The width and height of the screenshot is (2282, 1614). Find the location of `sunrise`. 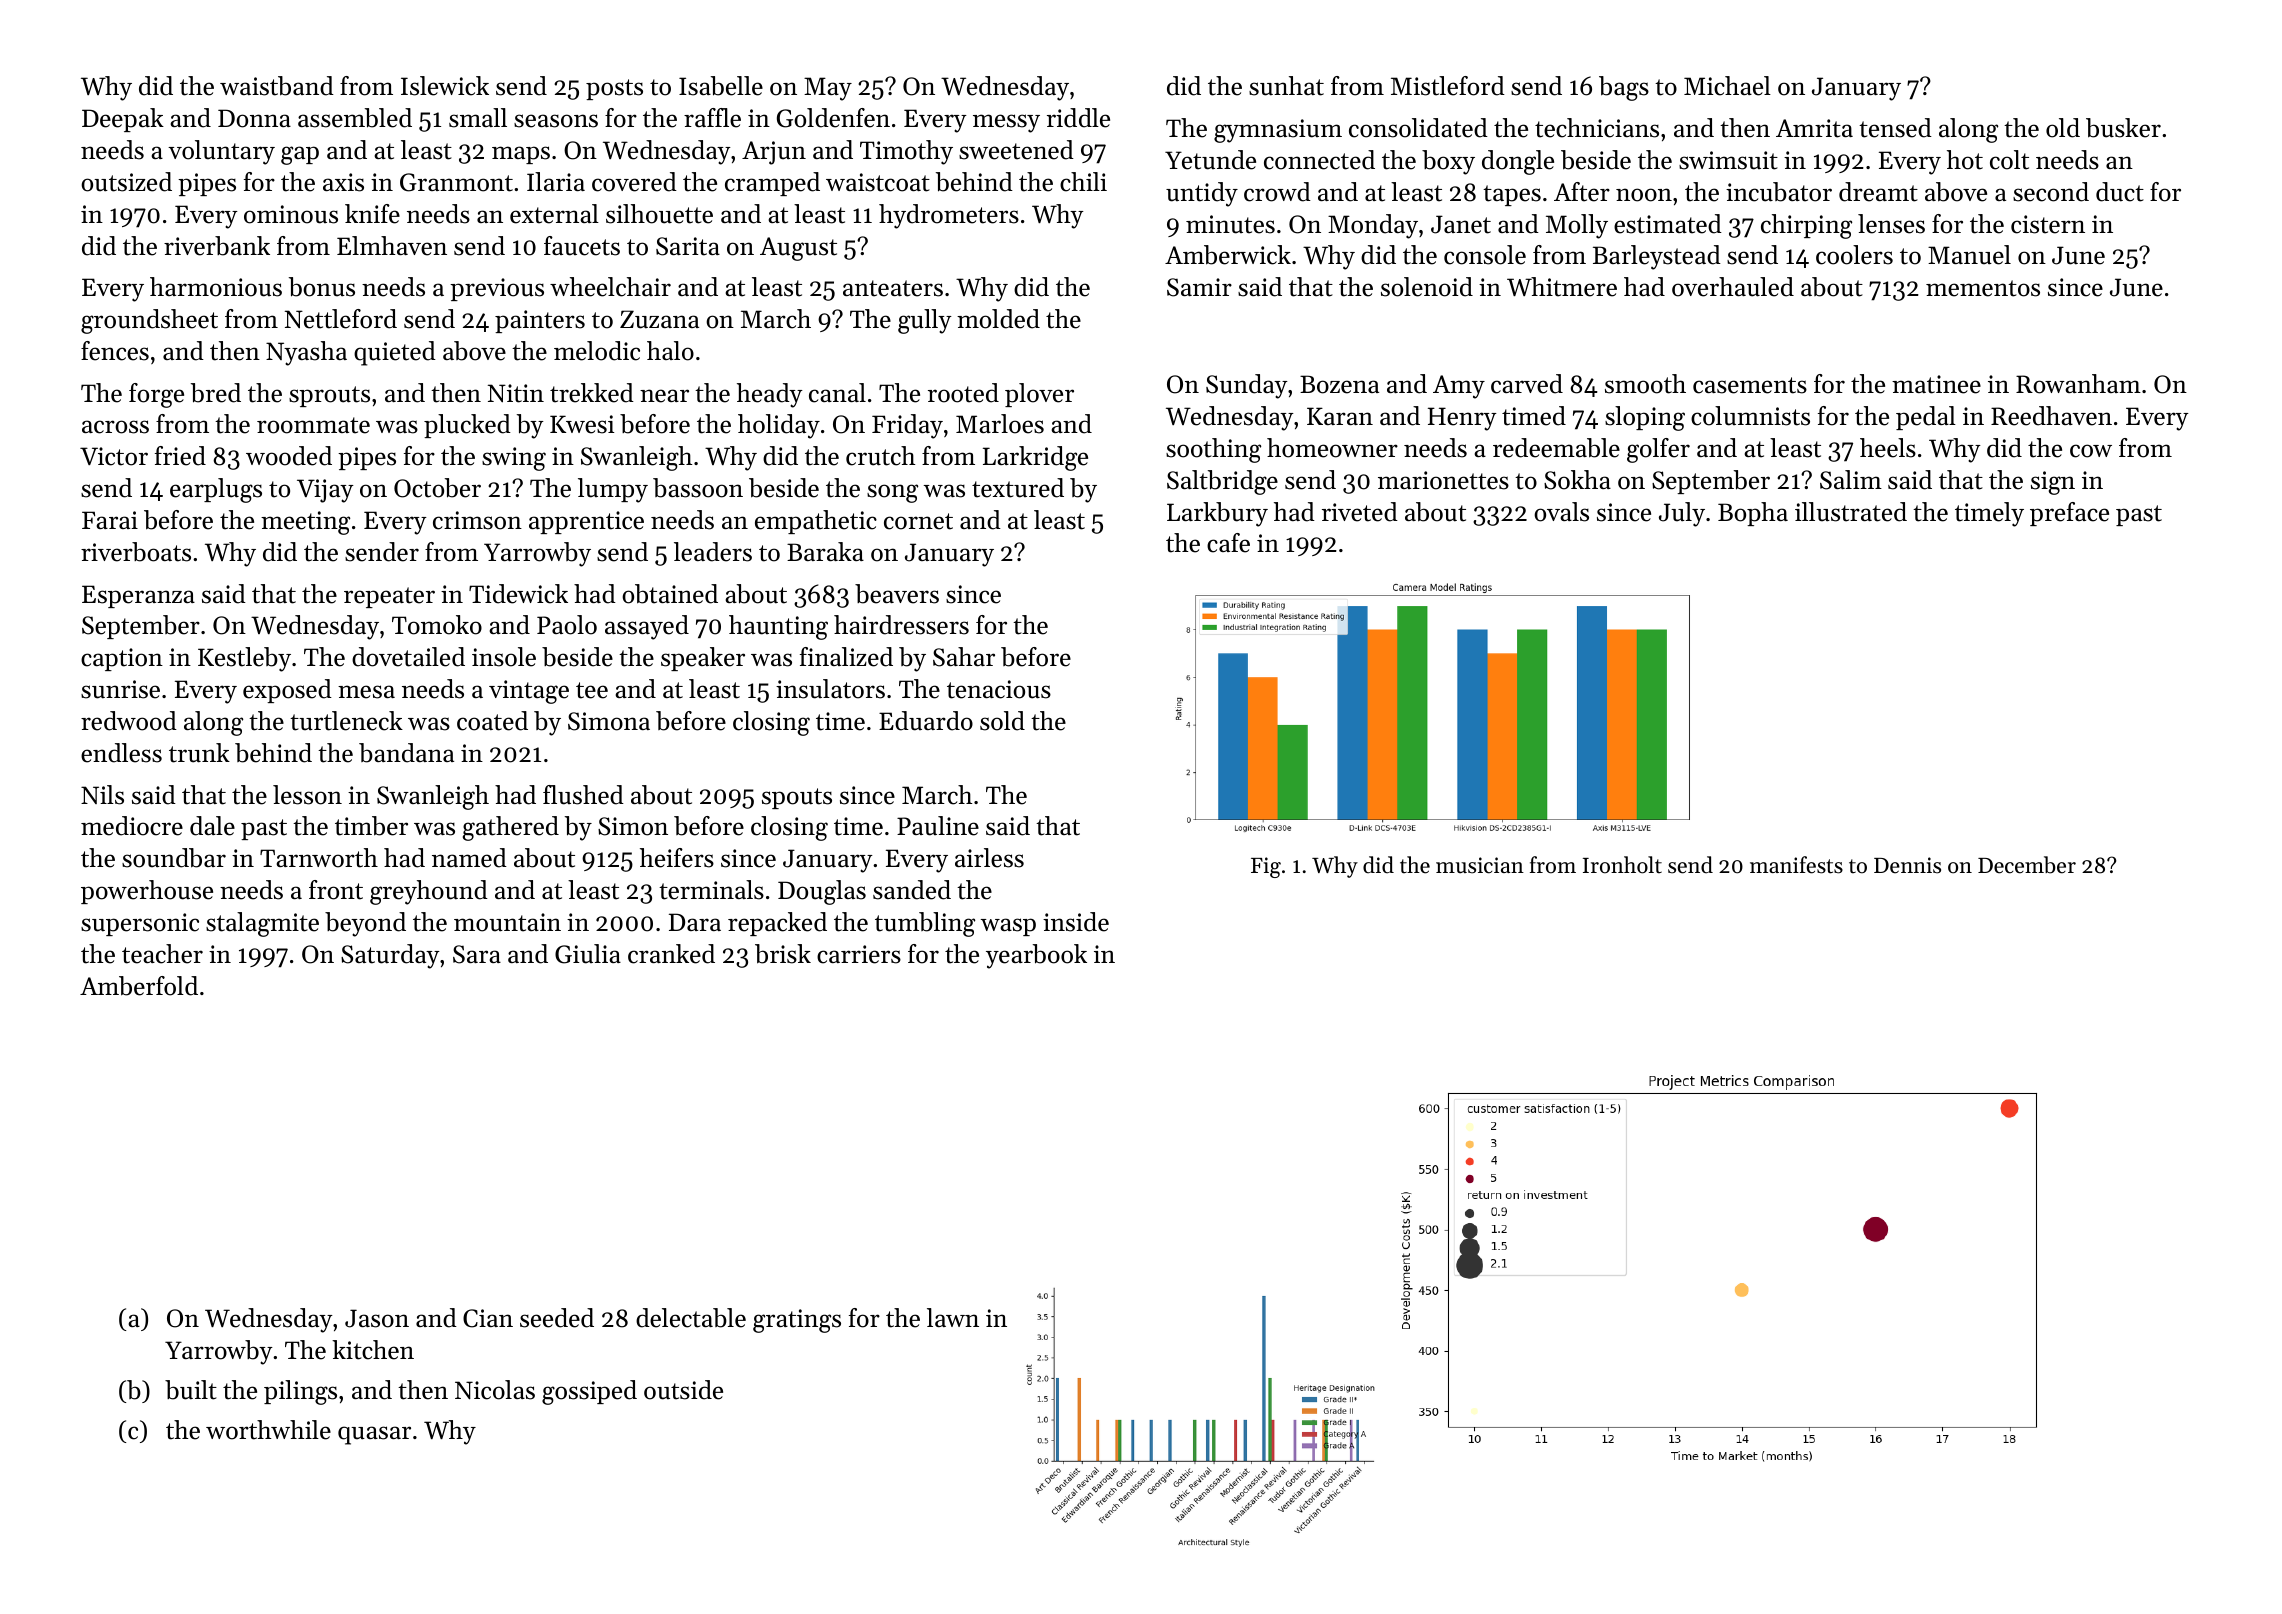

sunrise is located at coordinates (120, 689).
